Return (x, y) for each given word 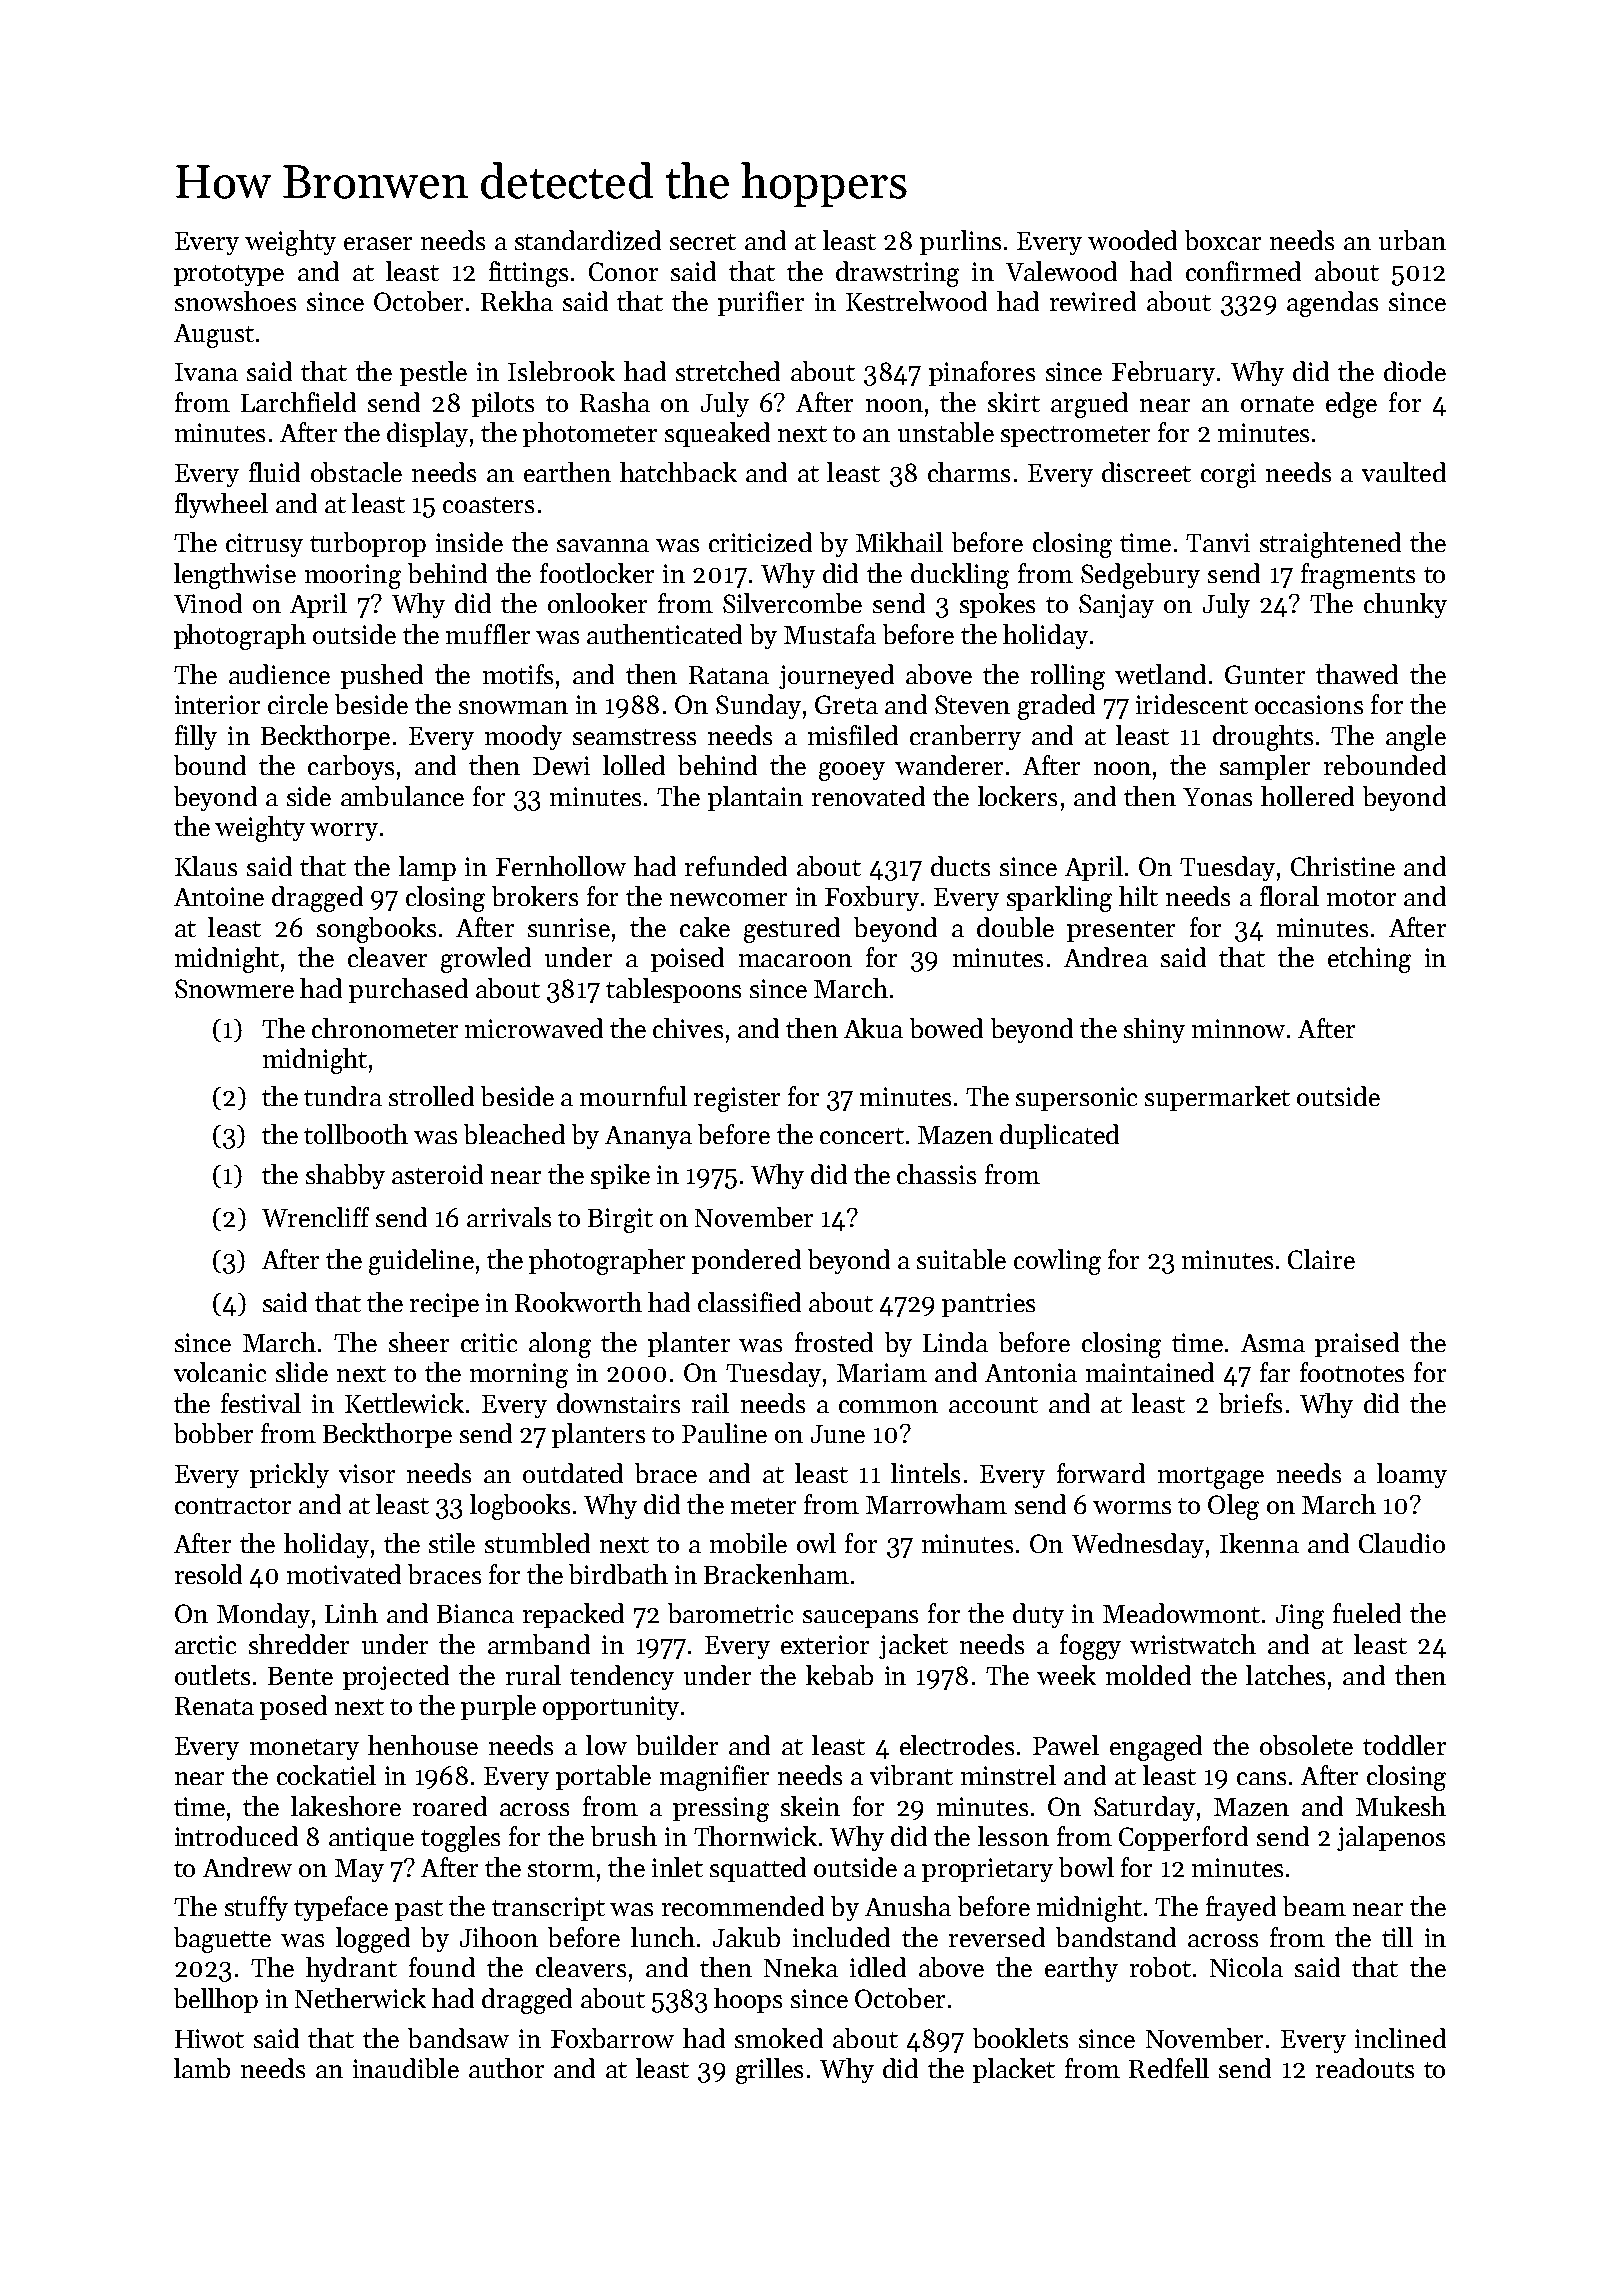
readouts (1365, 2068)
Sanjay (1116, 606)
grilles (769, 2071)
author (506, 2068)
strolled (431, 1096)
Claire (1321, 1259)
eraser (378, 243)
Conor (623, 271)
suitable (961, 1259)
